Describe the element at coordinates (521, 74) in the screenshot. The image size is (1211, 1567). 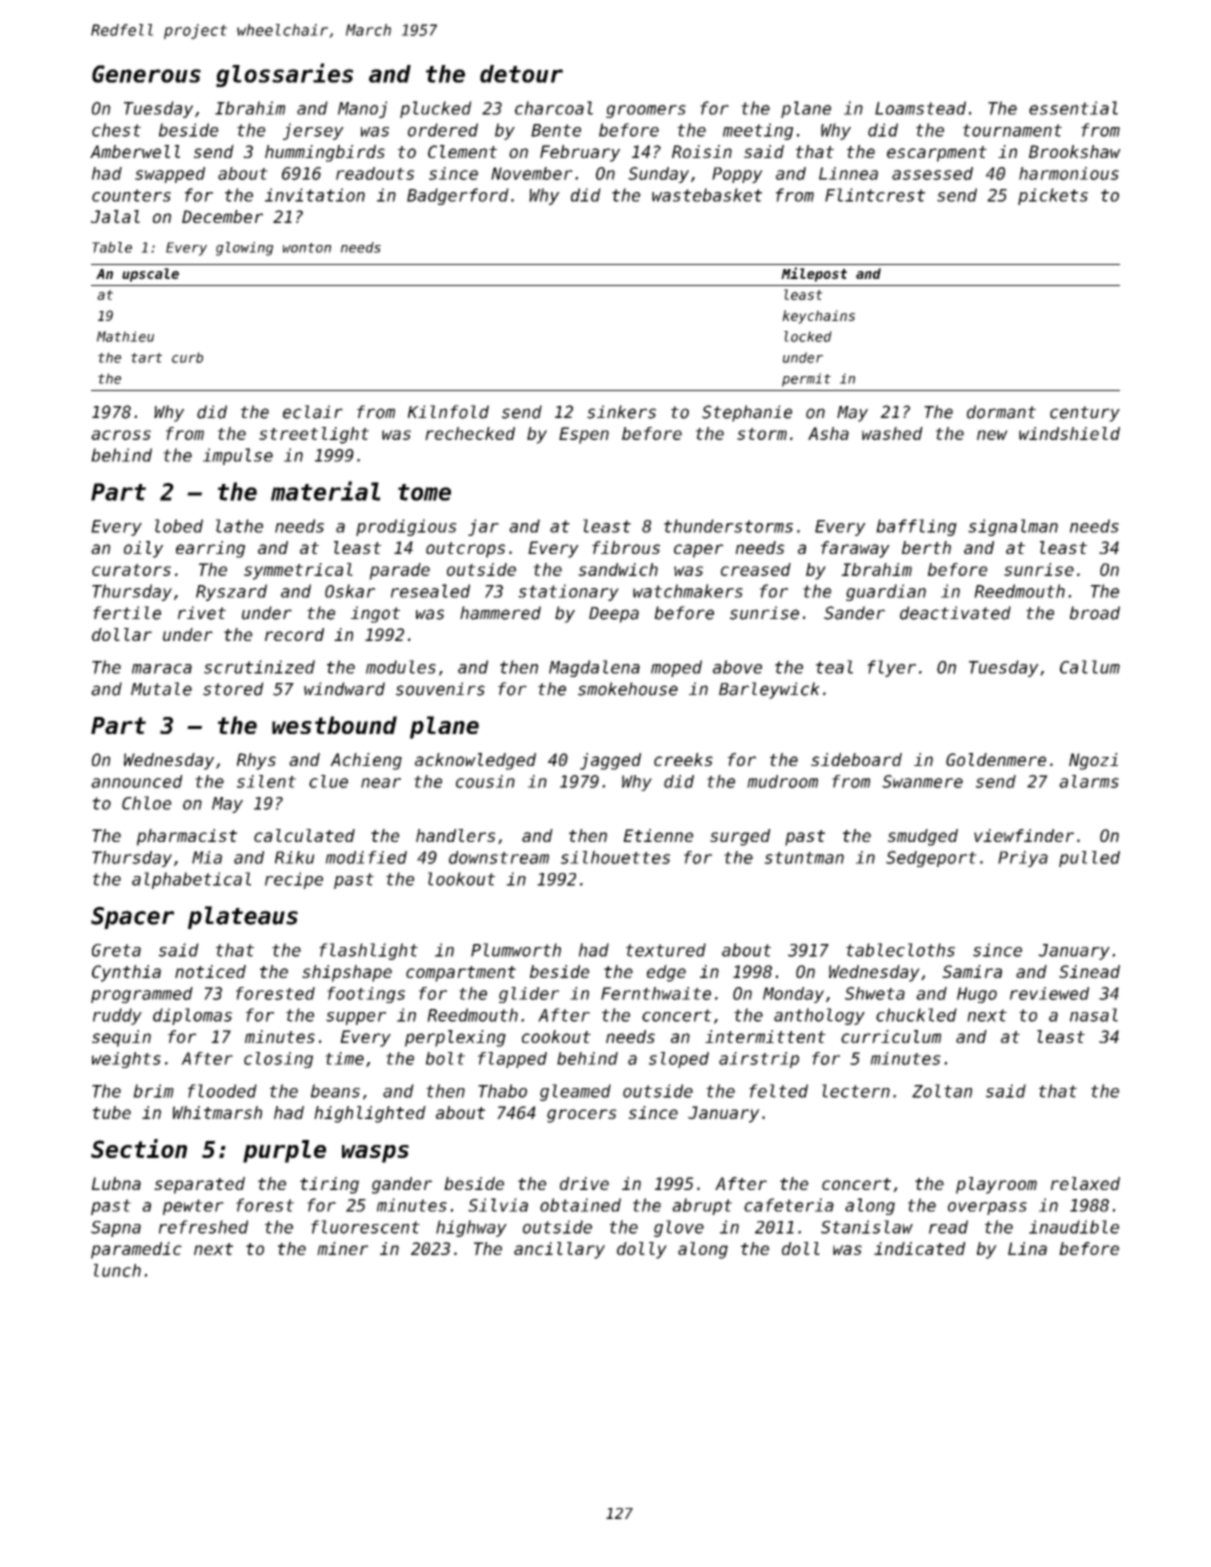
I see `detour` at that location.
